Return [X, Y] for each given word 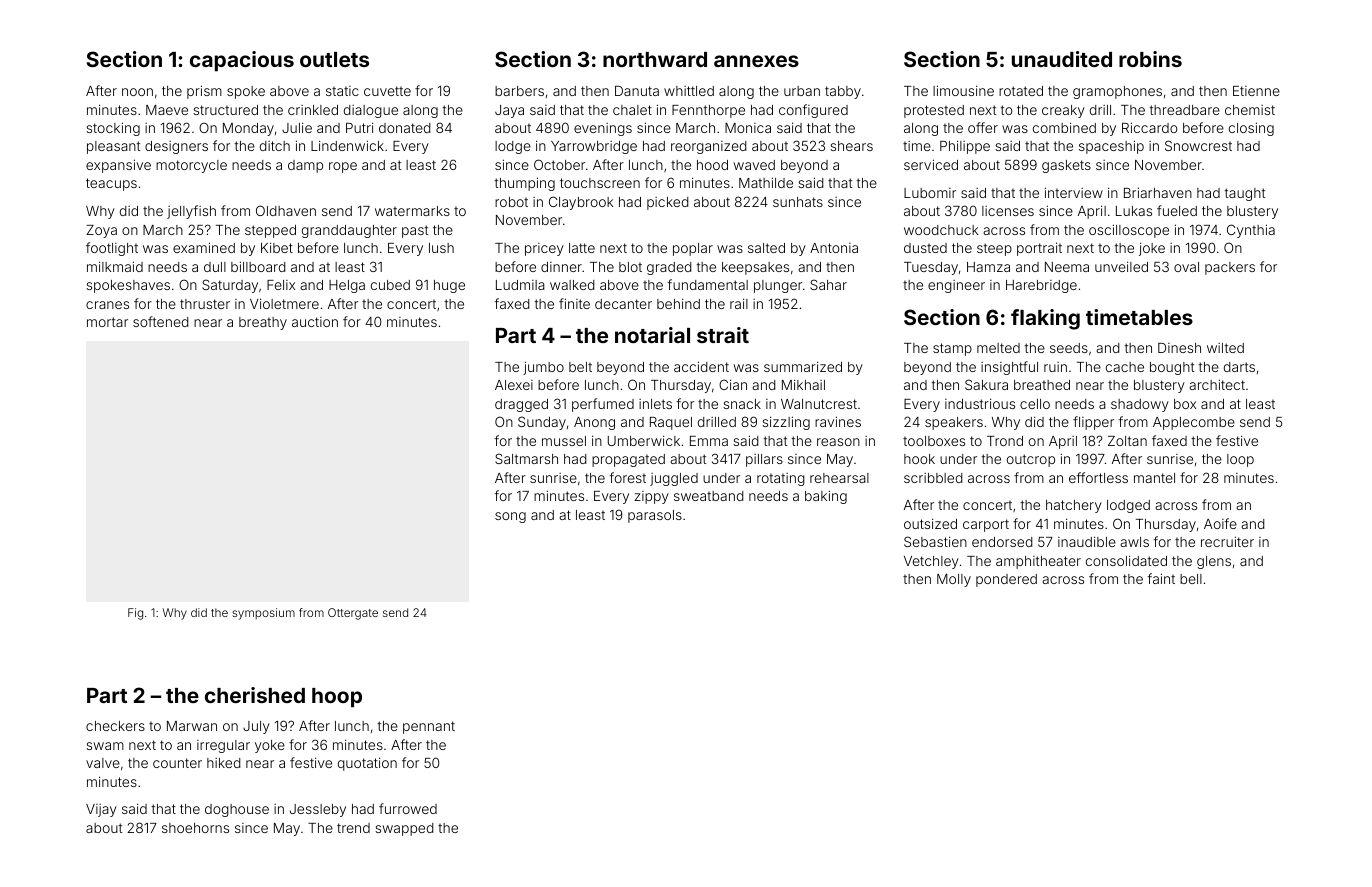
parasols [655, 516]
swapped [404, 829]
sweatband [709, 496]
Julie [297, 127]
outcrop [1031, 460]
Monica [748, 128]
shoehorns [195, 828]
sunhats [798, 202]
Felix [281, 285]
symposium [263, 614]
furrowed [408, 808]
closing [1251, 129]
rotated [1021, 91]
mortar [107, 322]
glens [1214, 562]
